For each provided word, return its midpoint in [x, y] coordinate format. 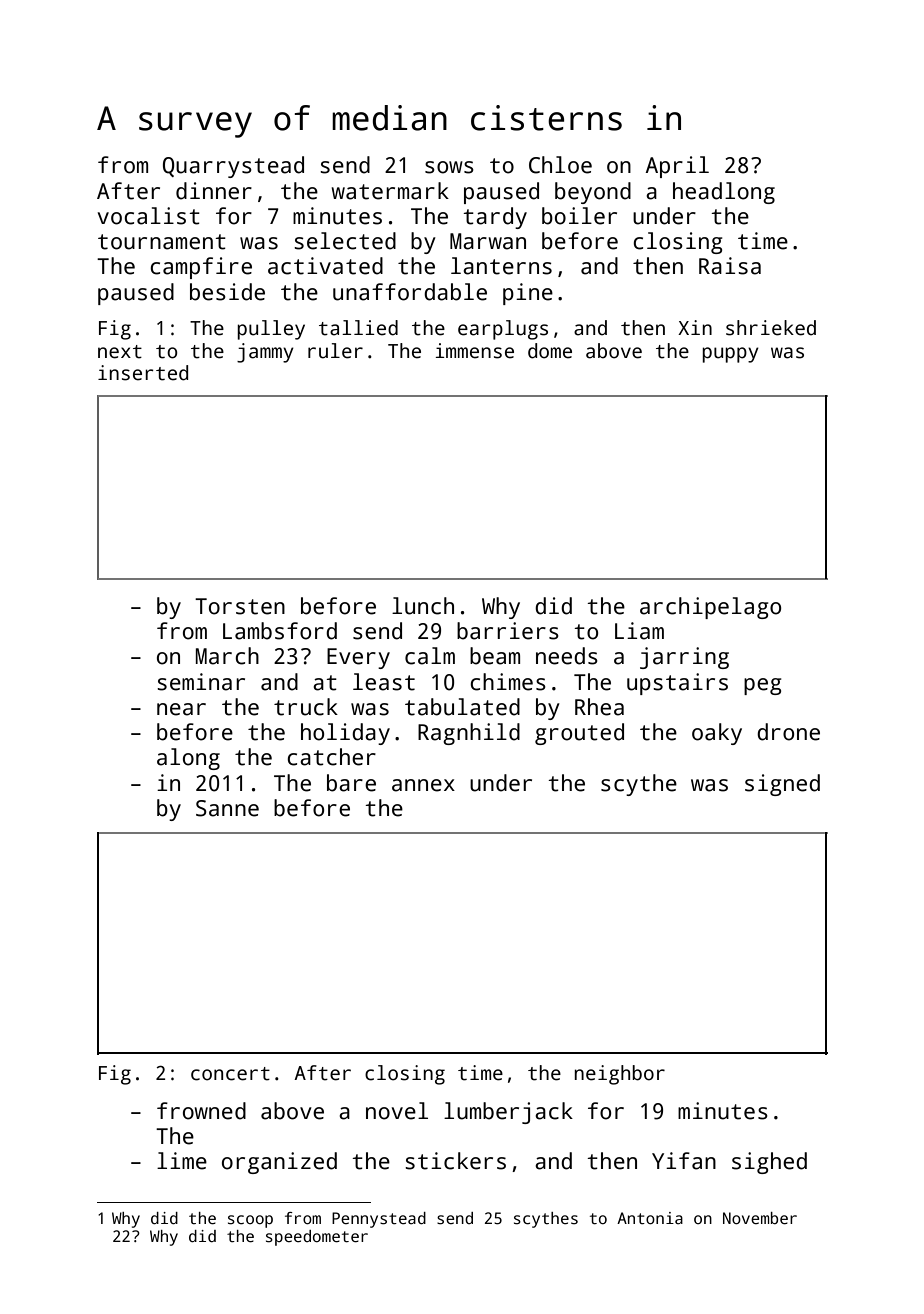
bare [351, 783]
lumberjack [508, 1113]
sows [449, 167]
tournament [162, 242]
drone [788, 732]
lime [182, 1161]
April [677, 167]
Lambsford [280, 631]
